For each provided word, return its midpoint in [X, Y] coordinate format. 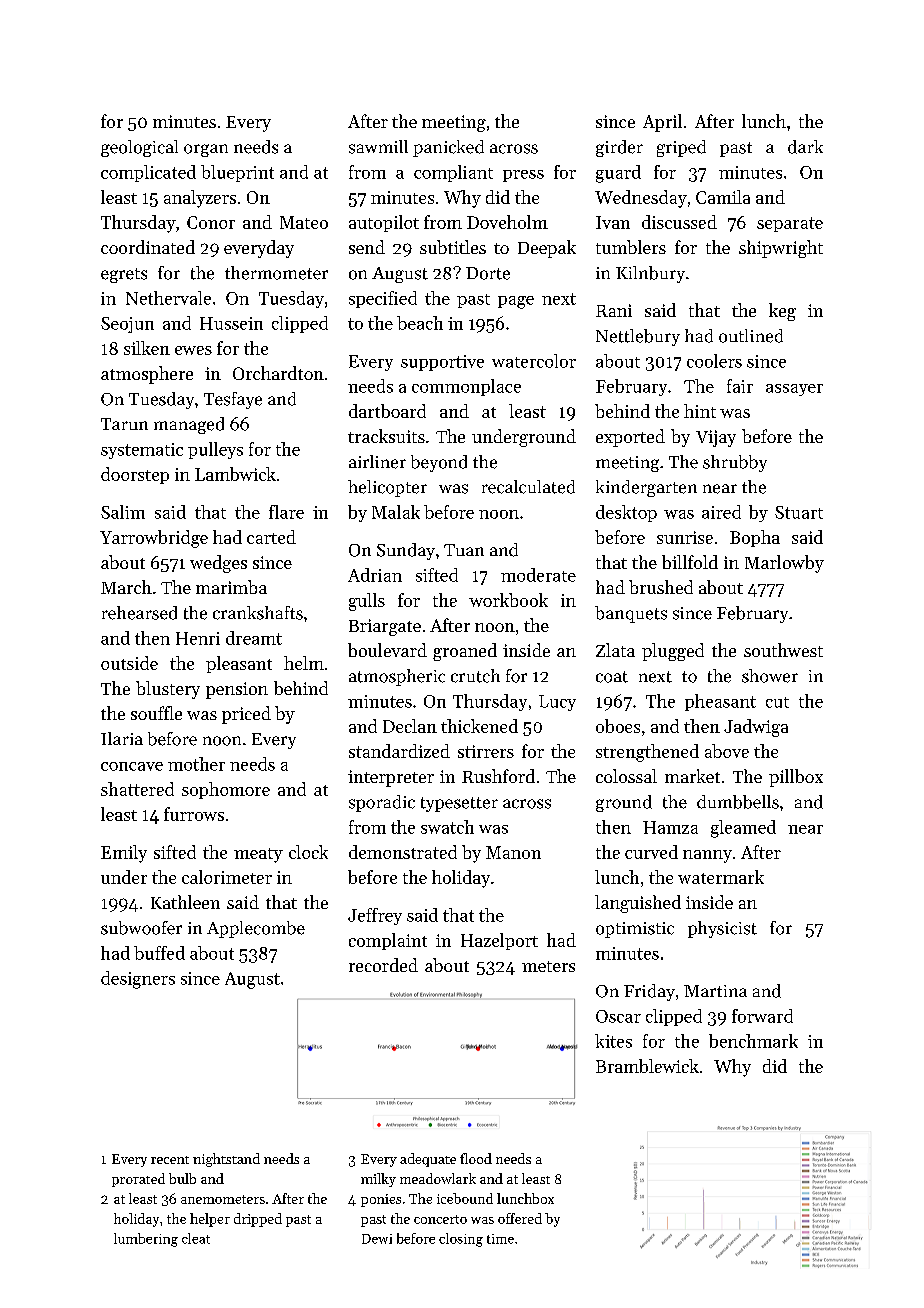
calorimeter [227, 877]
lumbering [146, 1240]
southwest [783, 650]
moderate [538, 575]
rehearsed [139, 613]
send [367, 247]
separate [790, 224]
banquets [631, 614]
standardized [399, 751]
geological [139, 148]
